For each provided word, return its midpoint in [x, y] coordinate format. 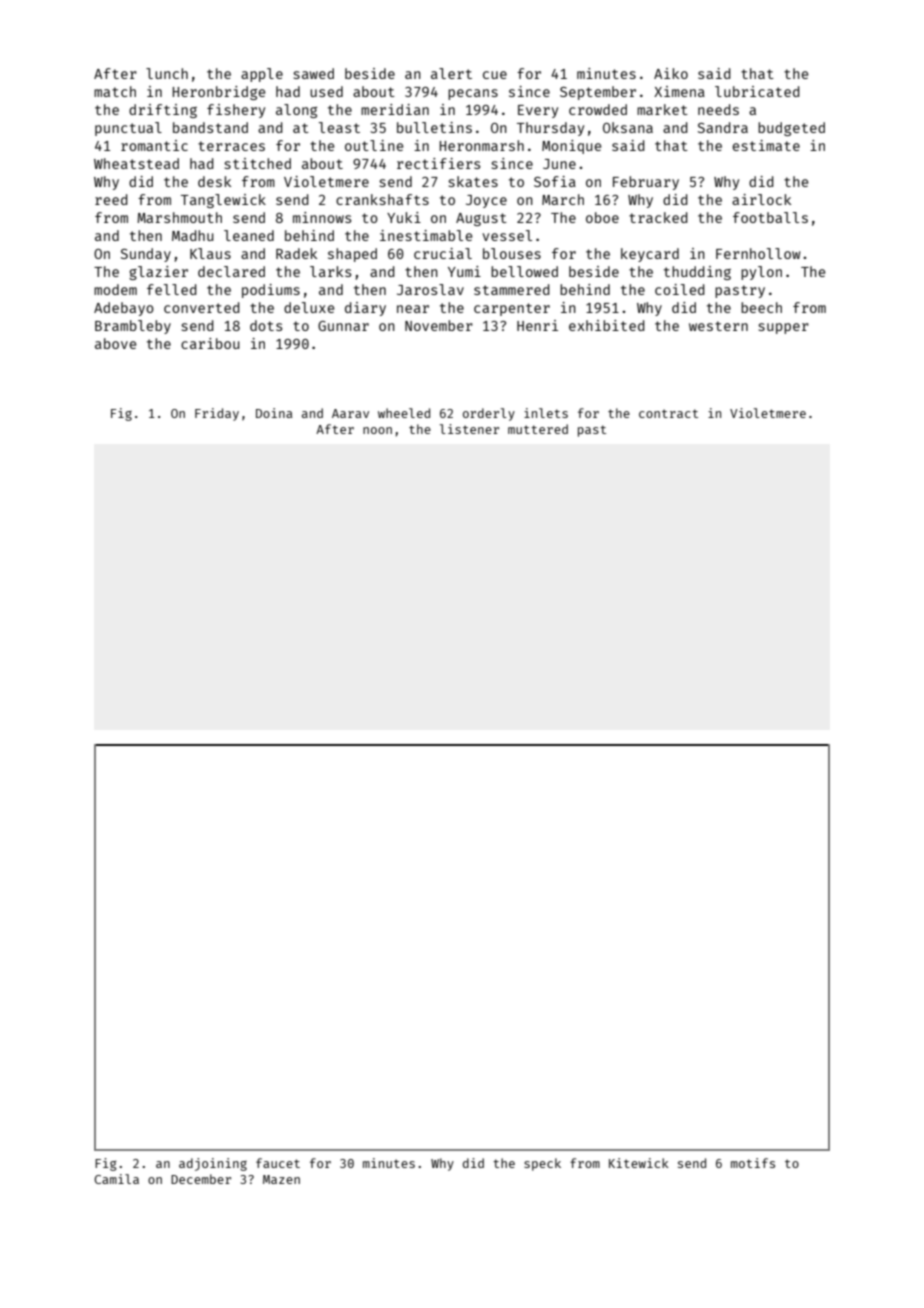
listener [469, 429]
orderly [489, 414]
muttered [538, 429]
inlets [546, 413]
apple [262, 75]
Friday [217, 414]
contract [668, 413]
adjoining [213, 1164]
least [339, 127]
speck [542, 1164]
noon [377, 430]
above [115, 343]
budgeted [791, 129]
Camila [116, 1179]
